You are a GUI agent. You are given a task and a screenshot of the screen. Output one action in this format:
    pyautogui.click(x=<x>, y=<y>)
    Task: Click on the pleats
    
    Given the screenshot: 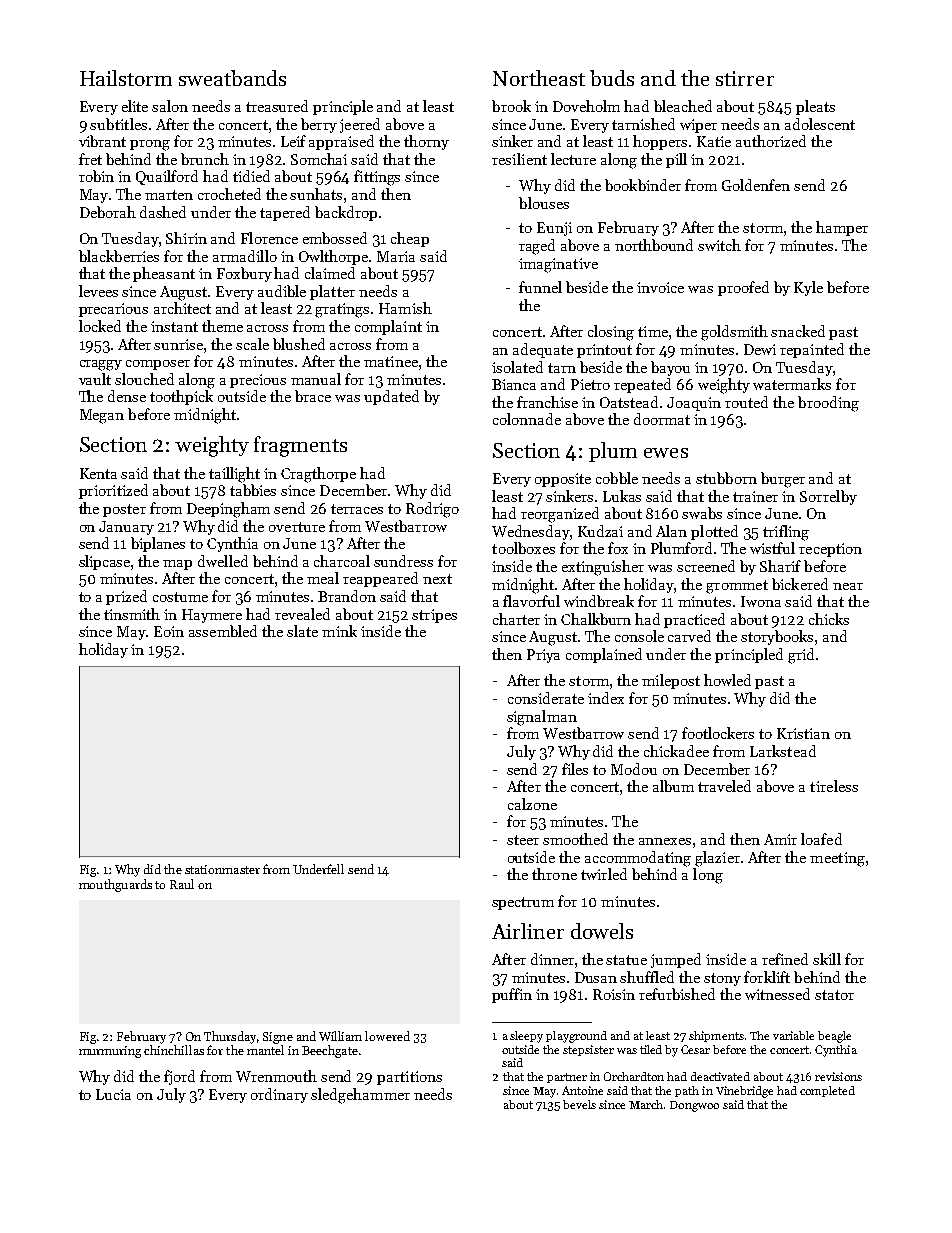 What is the action you would take?
    pyautogui.click(x=815, y=107)
